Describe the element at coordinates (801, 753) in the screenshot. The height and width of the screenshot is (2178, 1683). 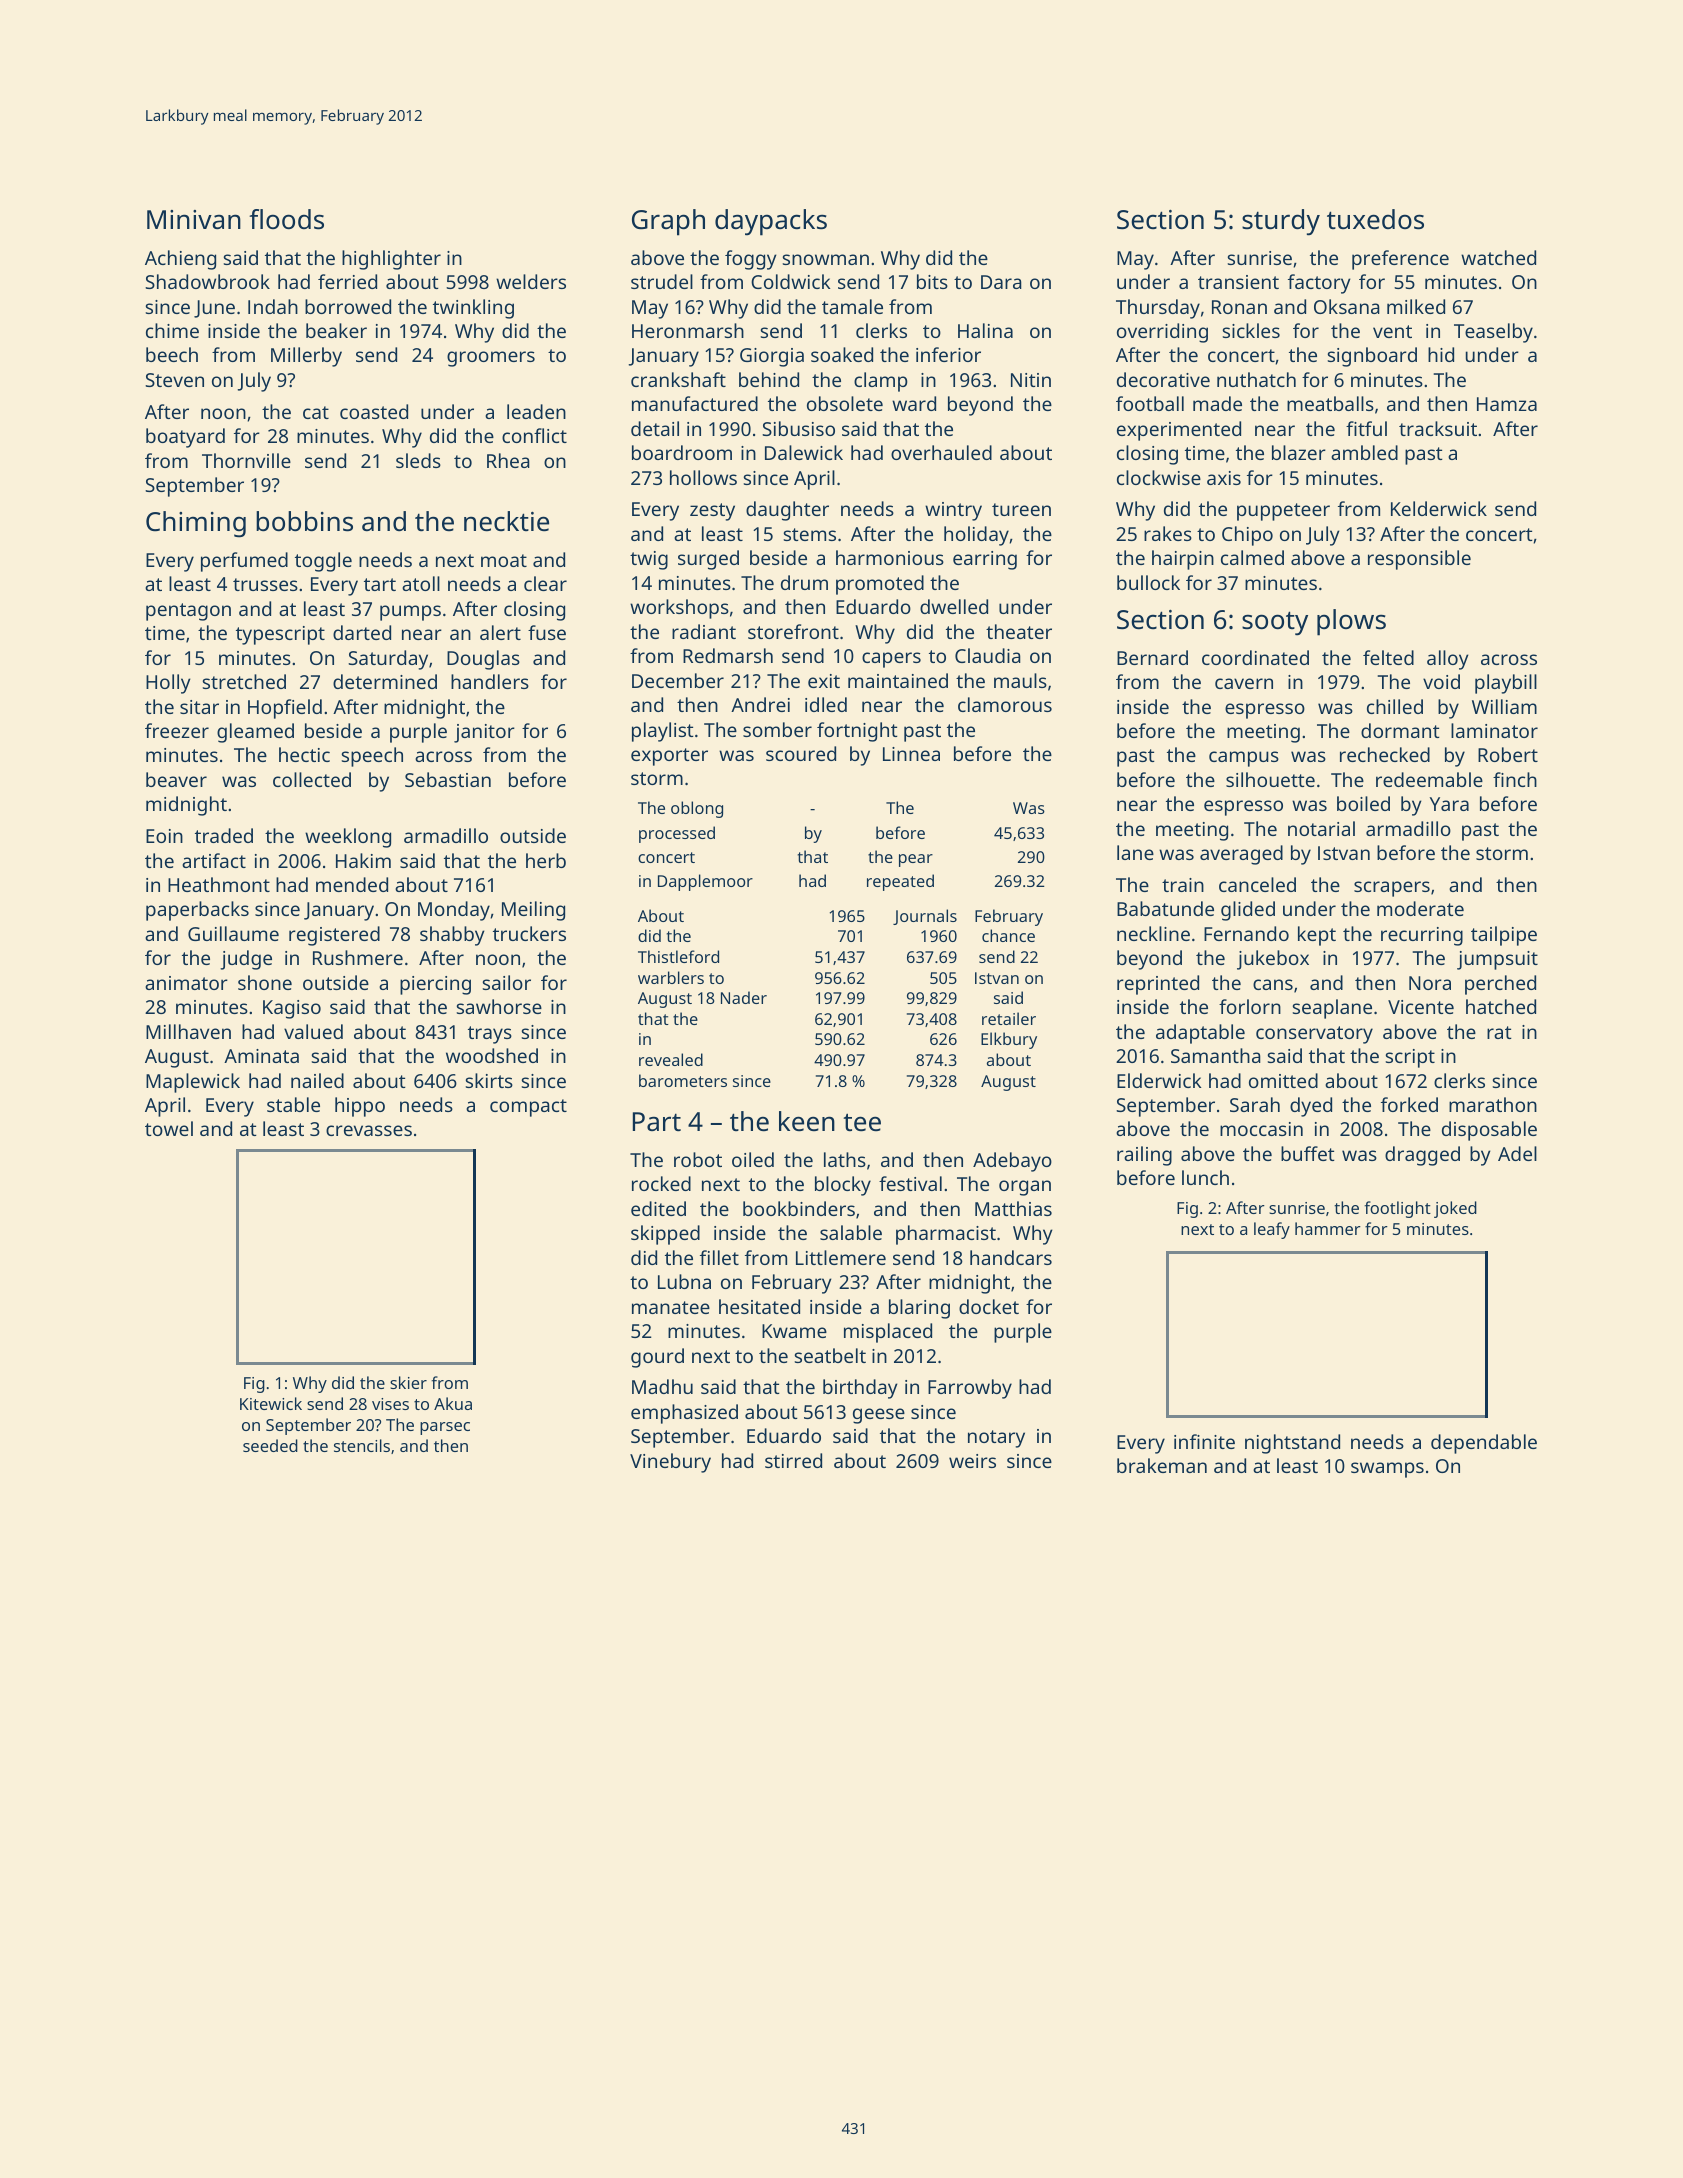
I see `scoured` at that location.
